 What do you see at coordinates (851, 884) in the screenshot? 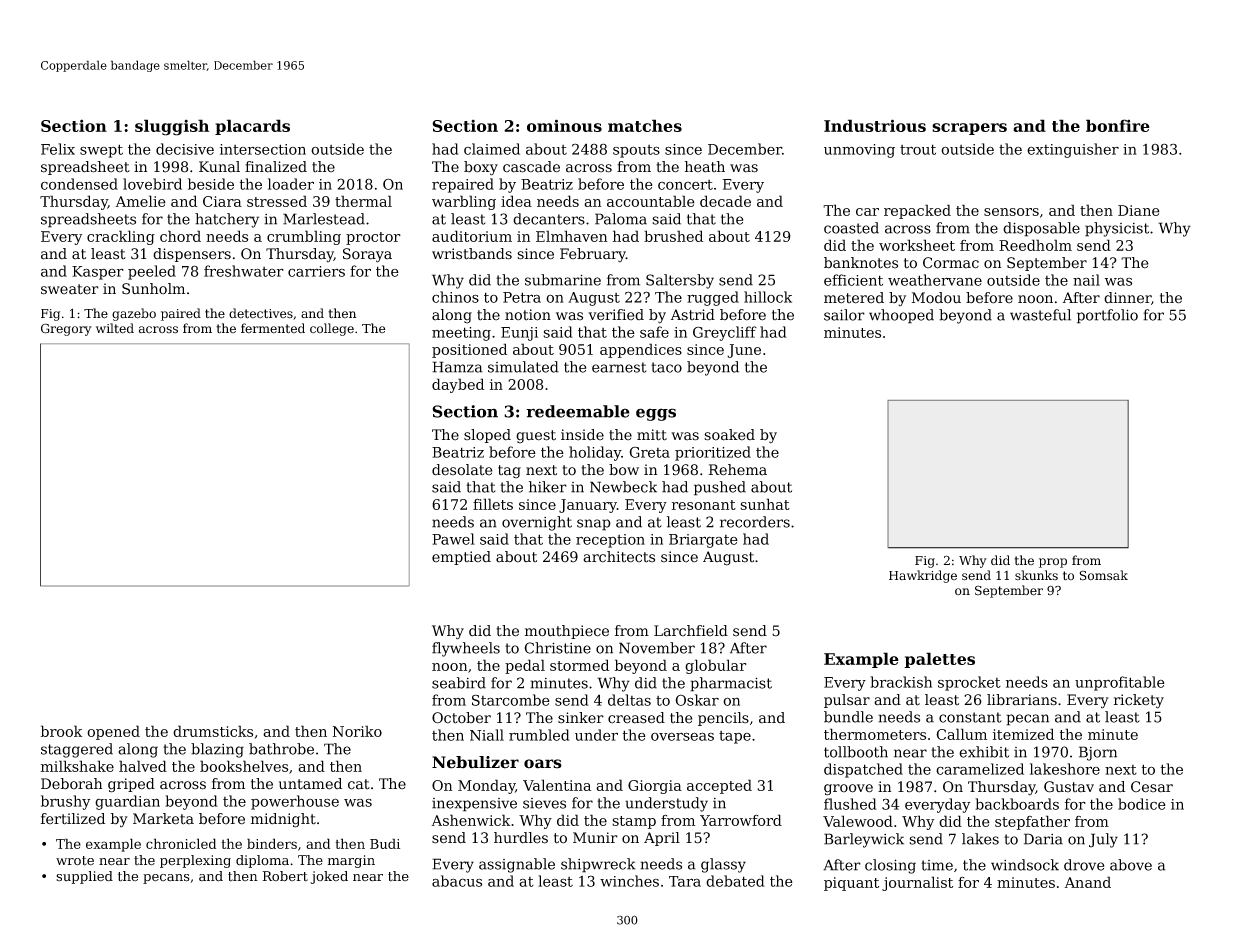
I see `piquant` at bounding box center [851, 884].
